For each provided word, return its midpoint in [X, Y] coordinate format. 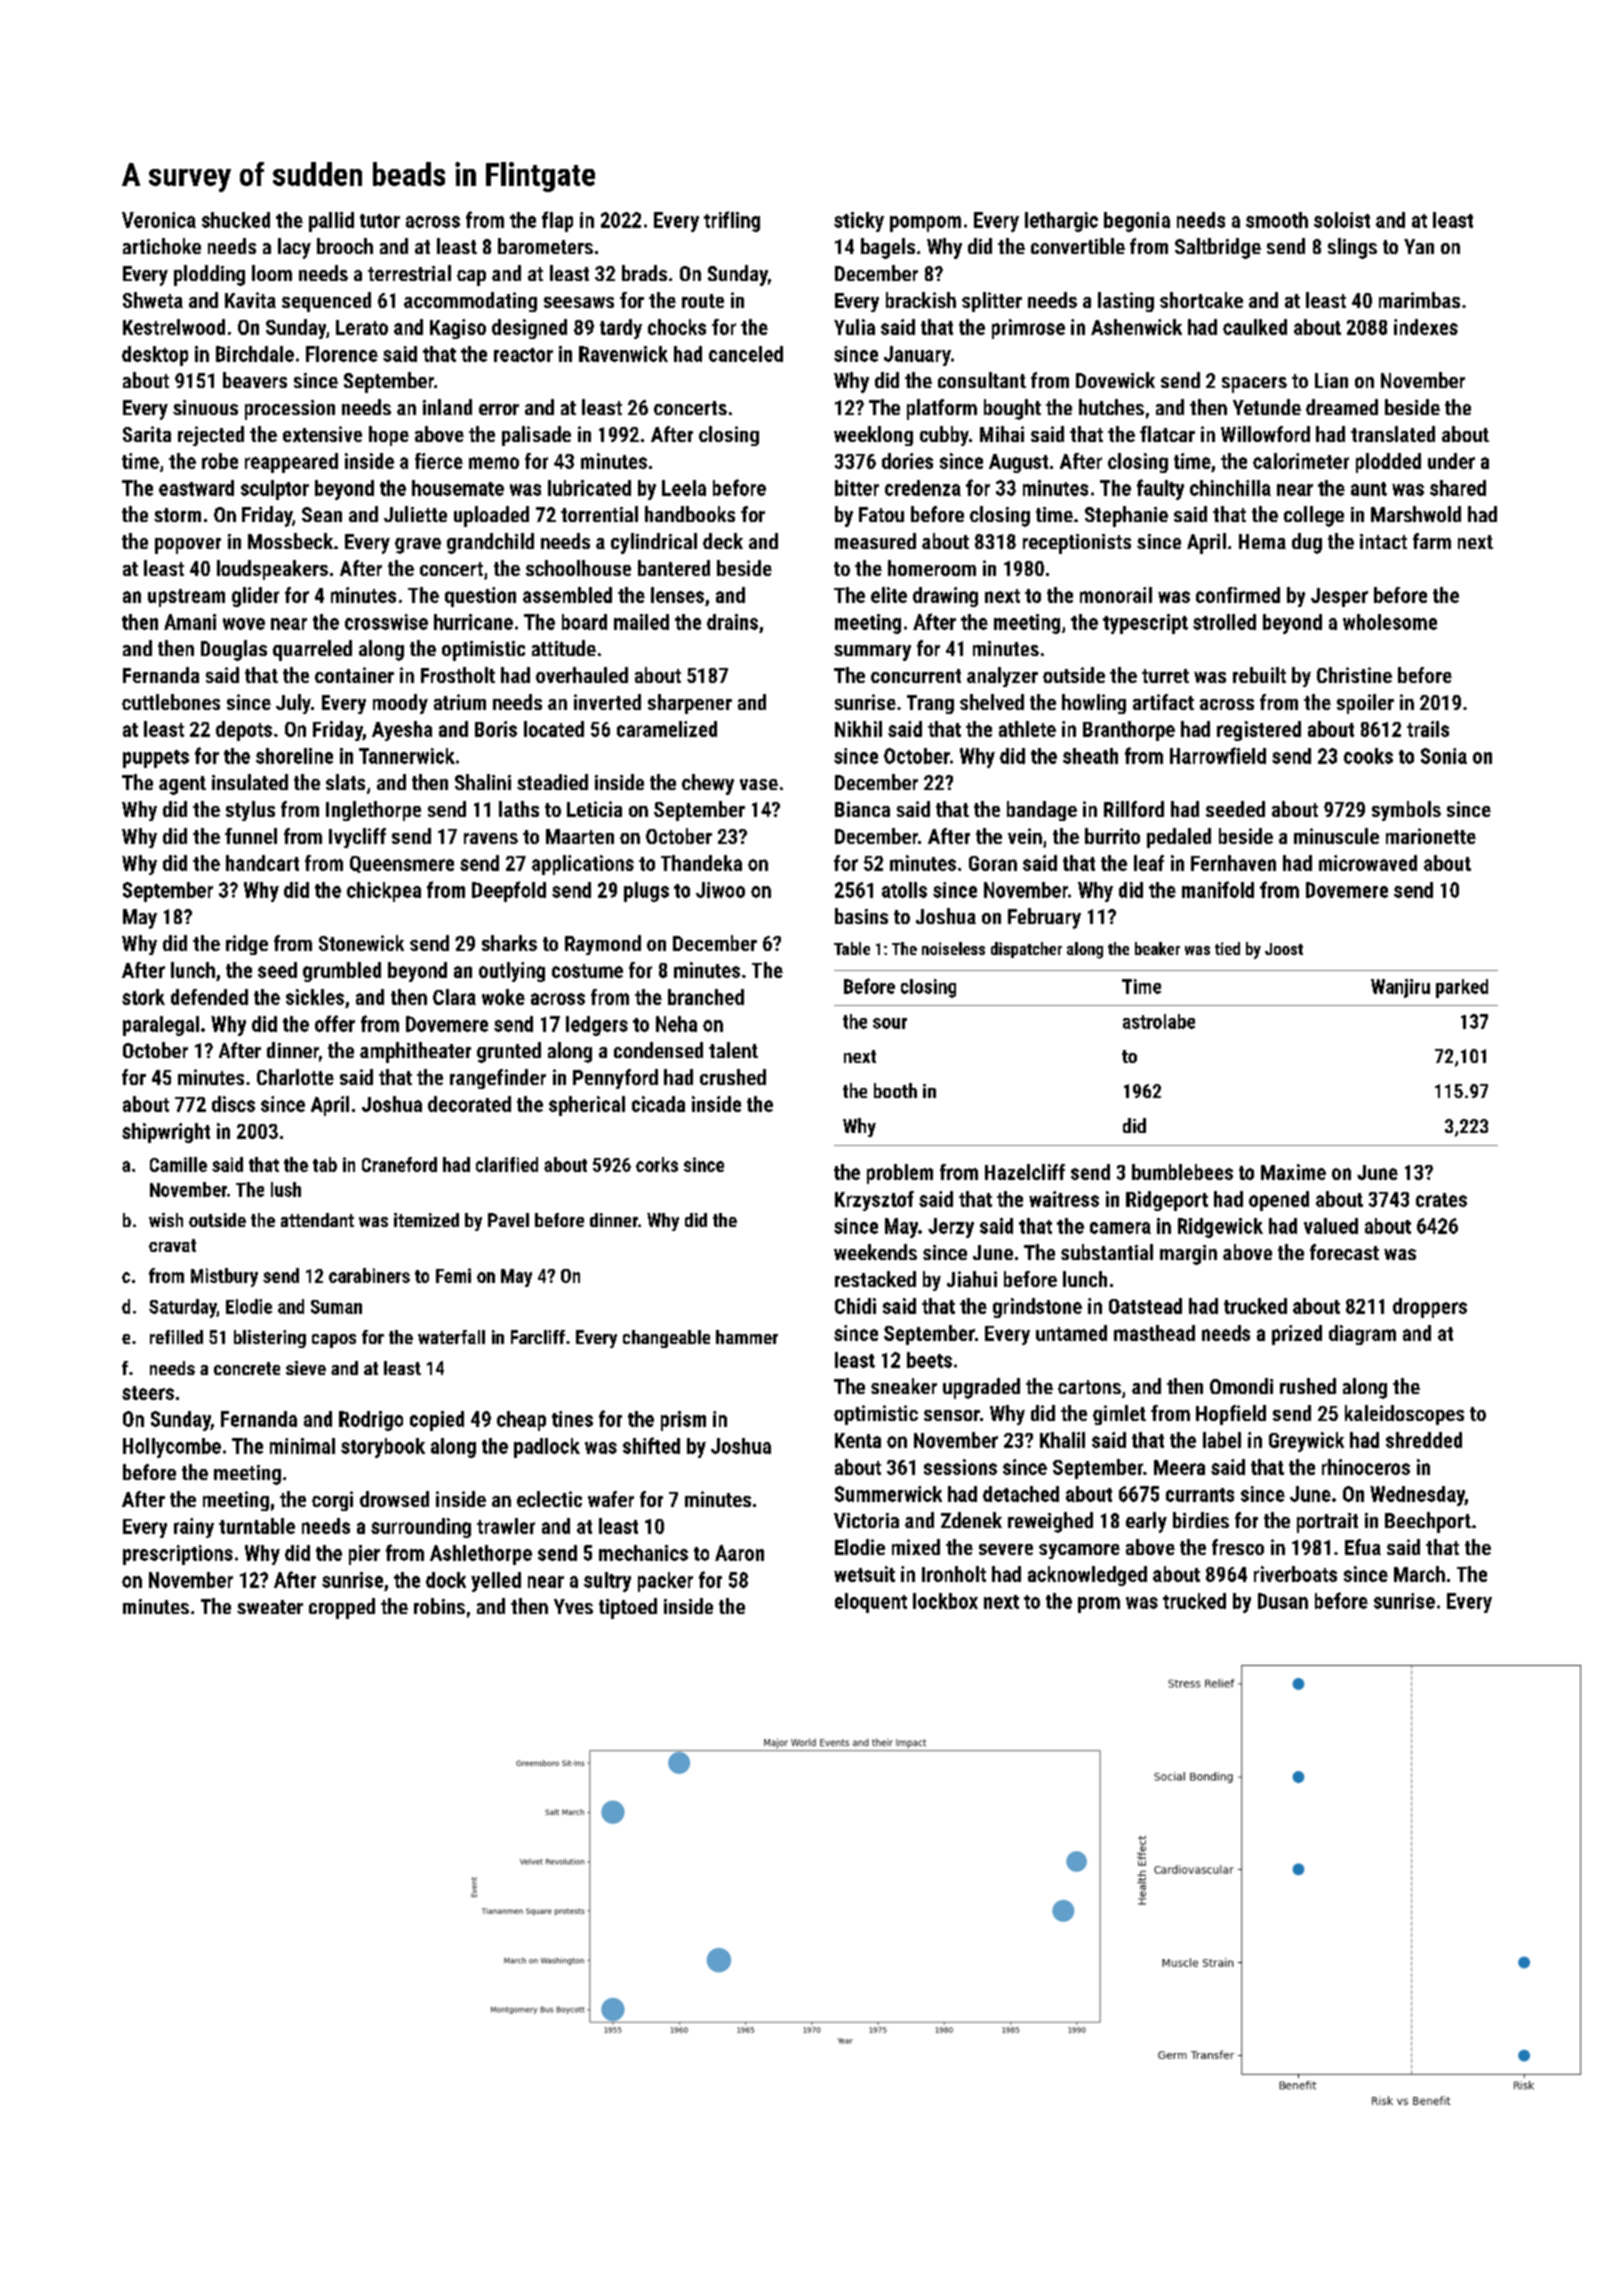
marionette [1431, 836]
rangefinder [498, 1079]
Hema [1262, 541]
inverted [607, 702]
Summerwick [888, 1494]
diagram [1362, 1335]
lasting [1126, 302]
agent [182, 785]
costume [587, 971]
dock [446, 1580]
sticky [859, 222]
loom [272, 273]
